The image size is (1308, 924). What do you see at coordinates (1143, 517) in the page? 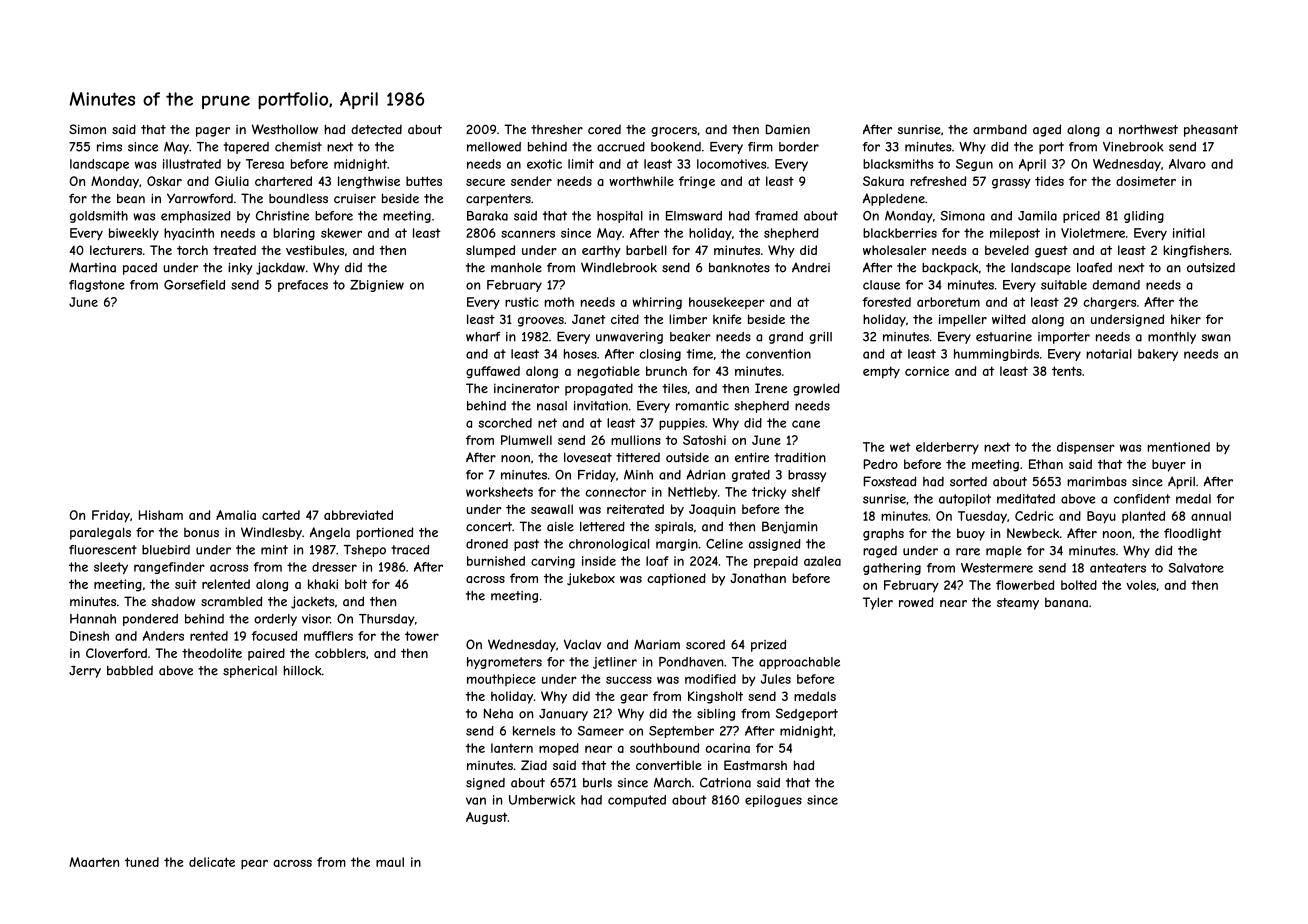
I see `planted` at bounding box center [1143, 517].
